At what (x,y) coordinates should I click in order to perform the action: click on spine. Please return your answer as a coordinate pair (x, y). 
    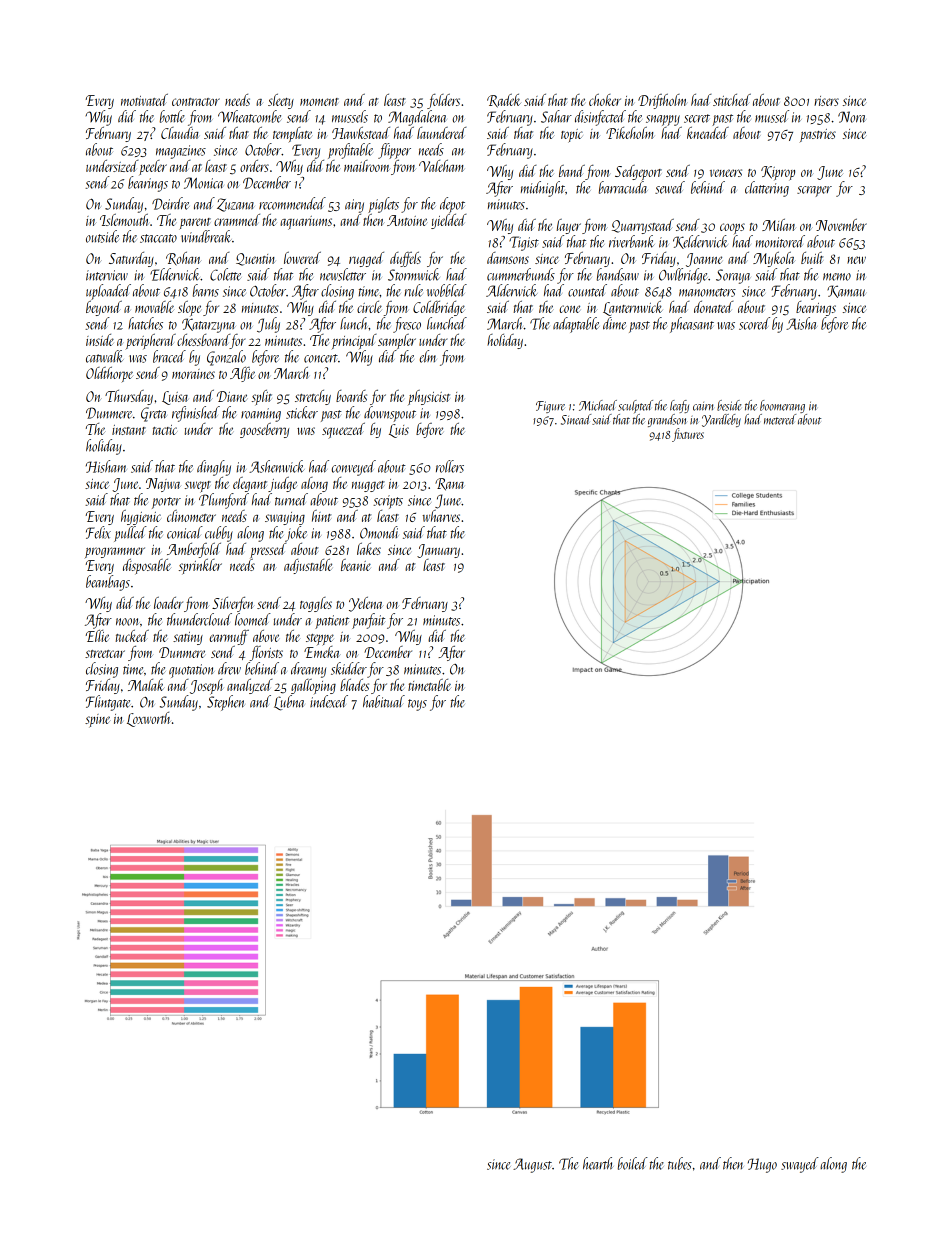
    Looking at the image, I should click on (97, 720).
